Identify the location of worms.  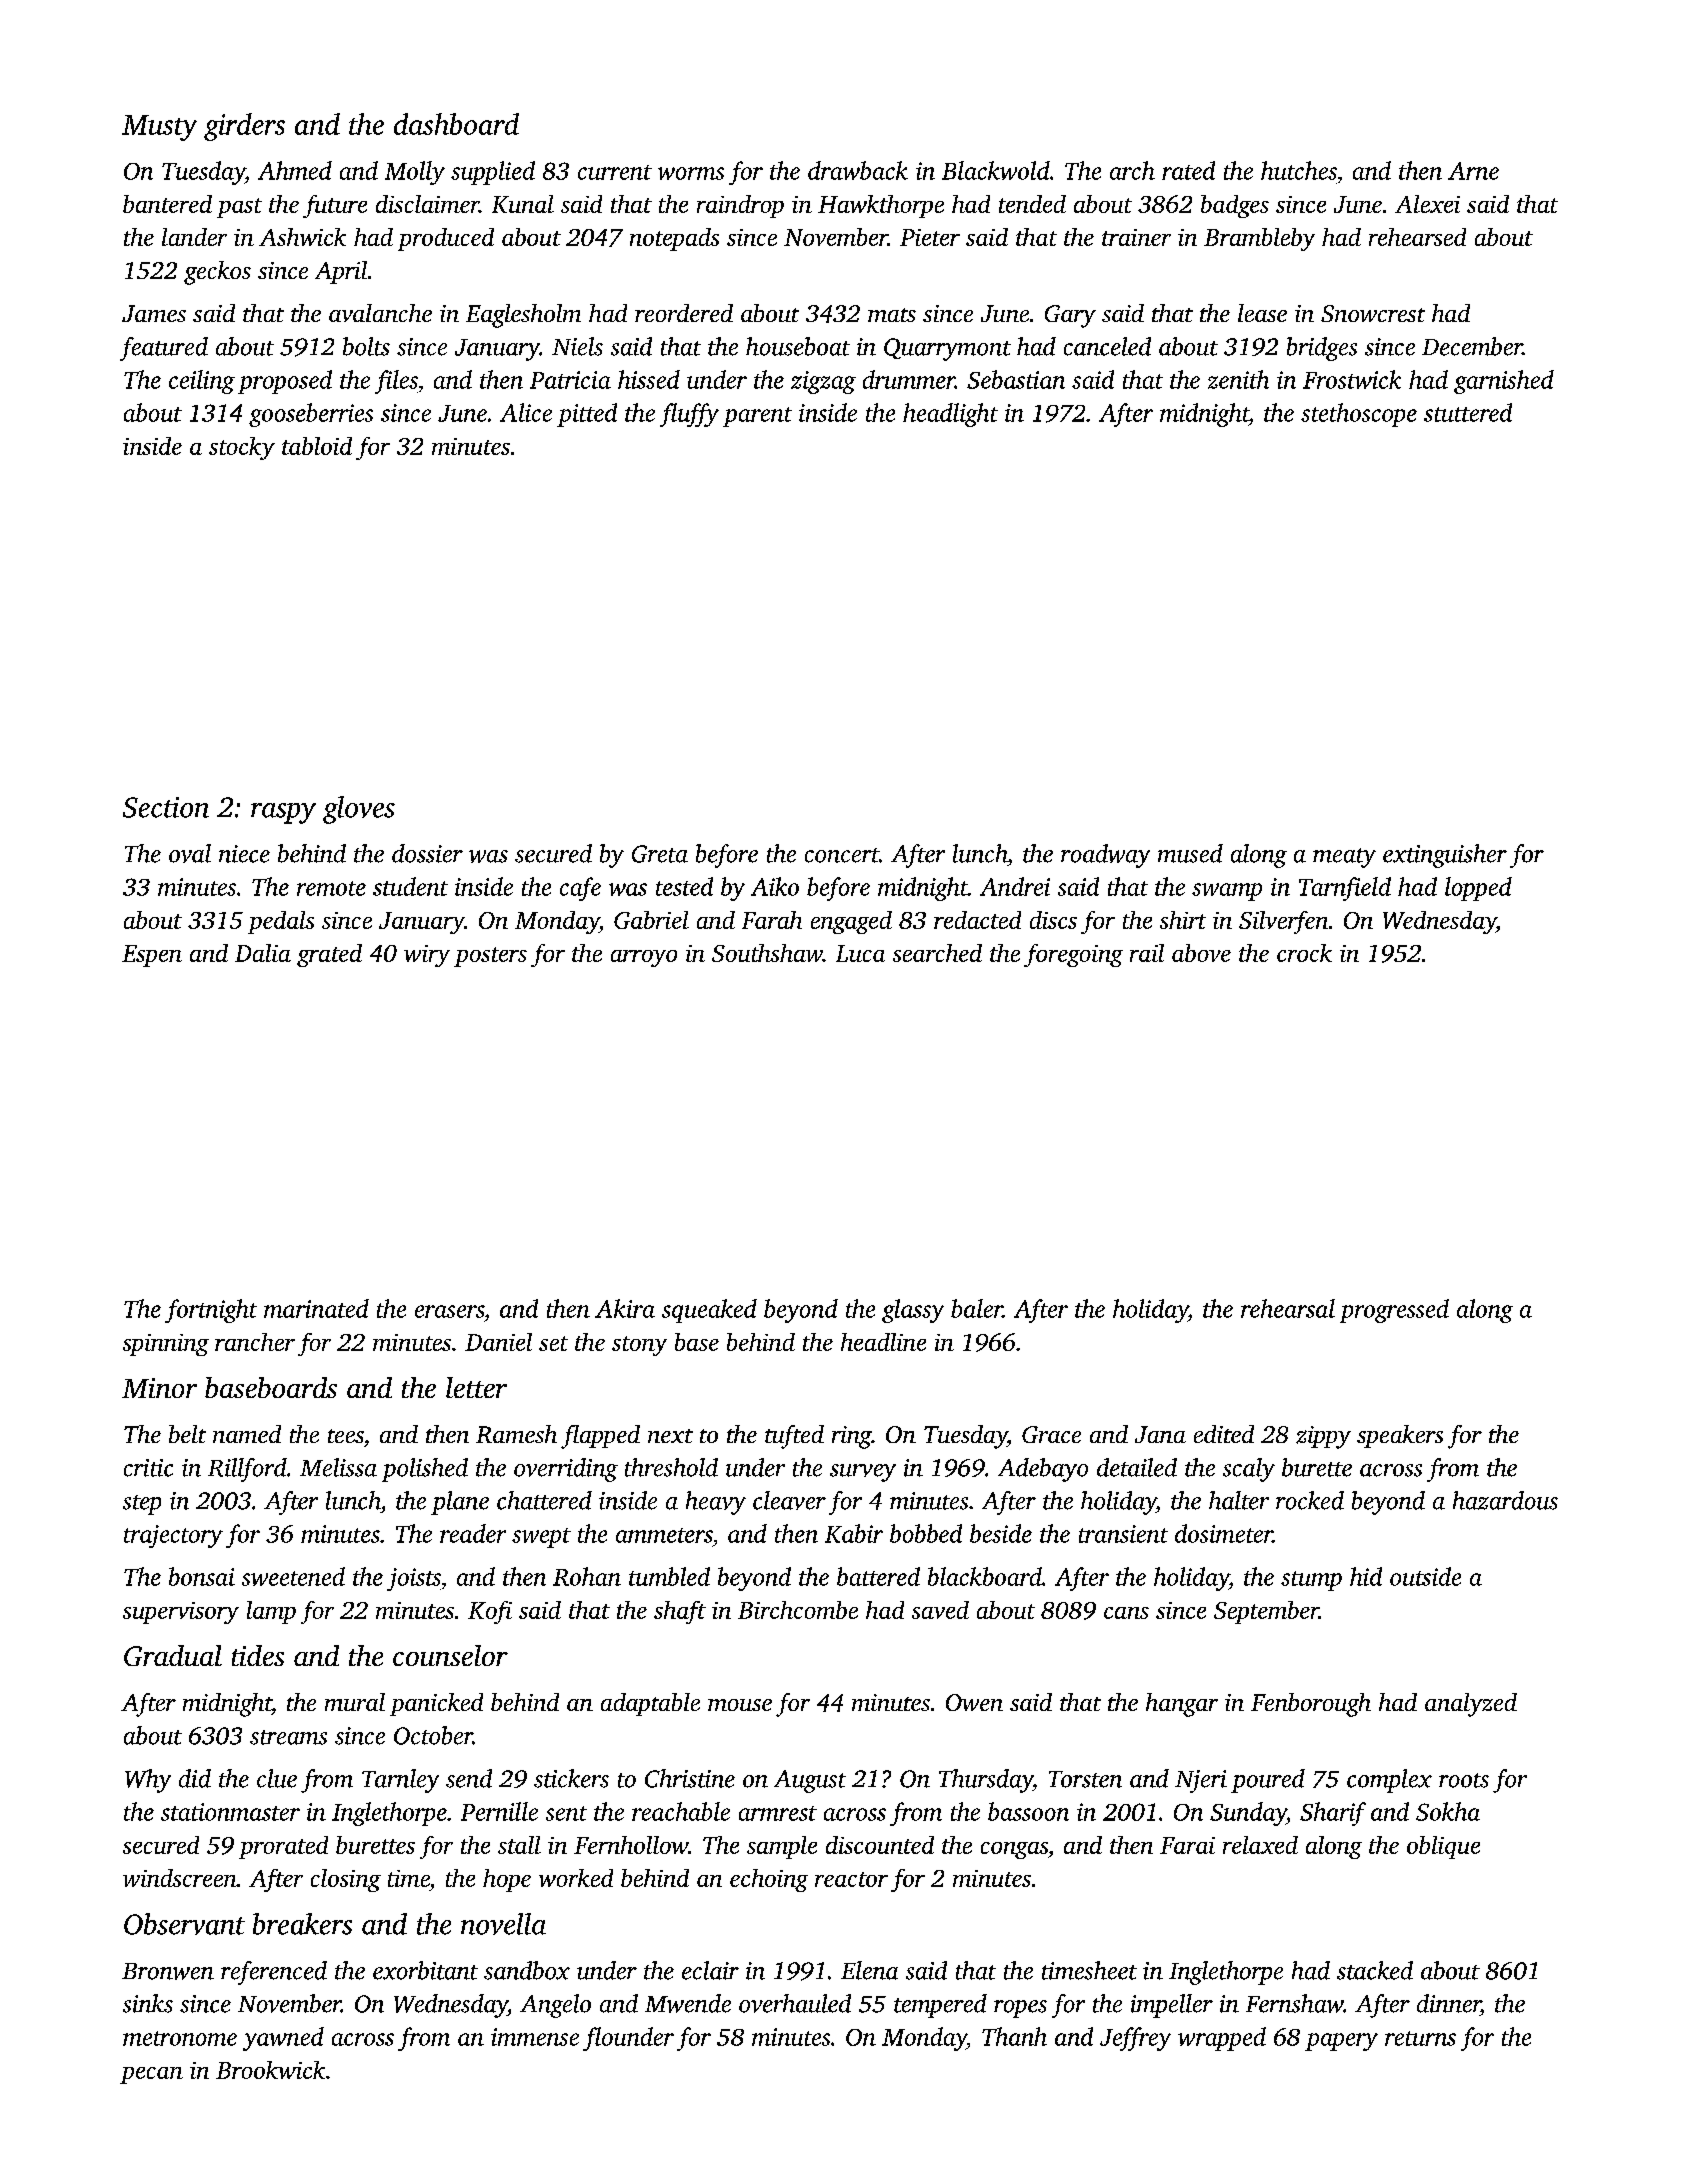
(691, 173).
